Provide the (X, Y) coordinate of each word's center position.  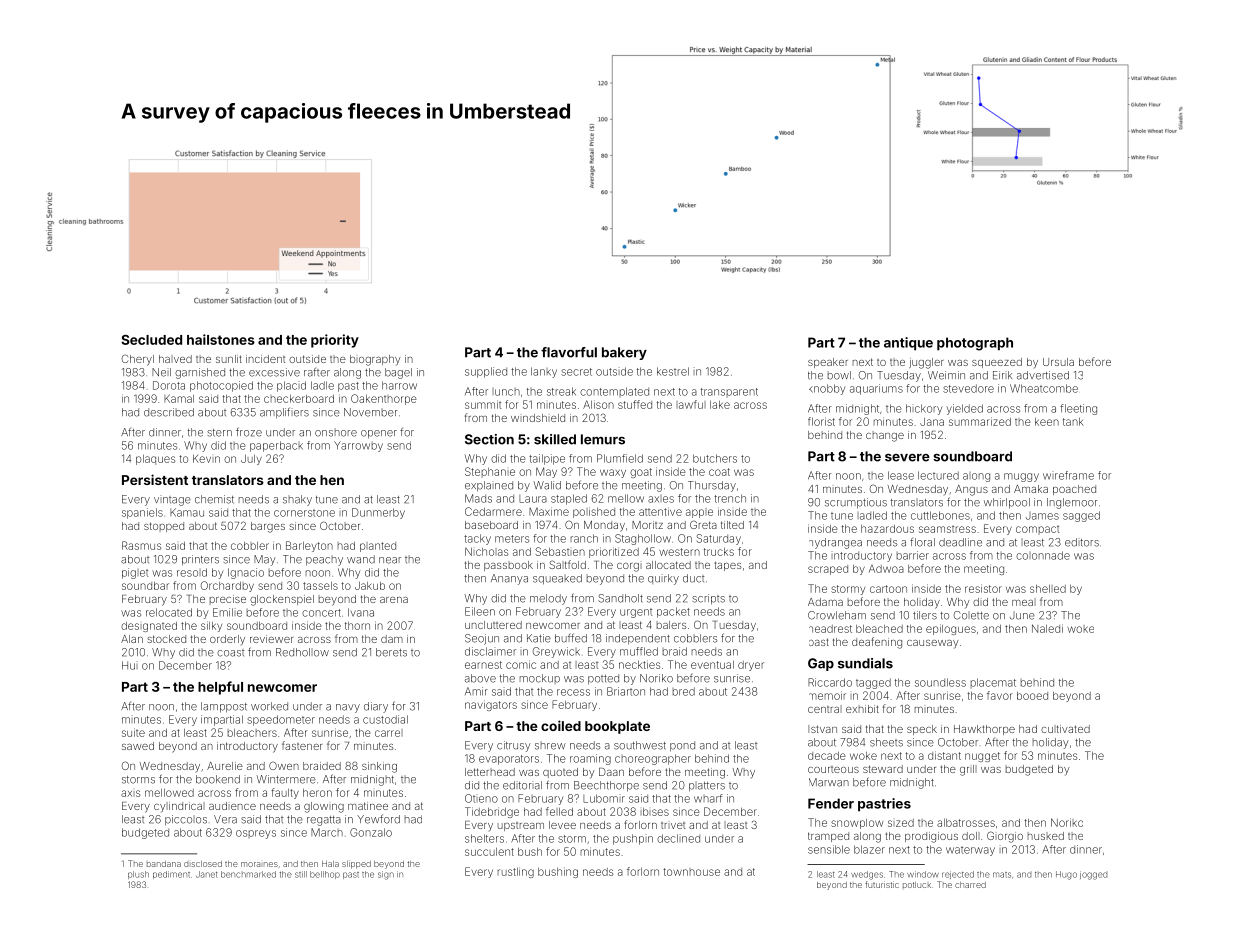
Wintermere (286, 779)
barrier (913, 555)
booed (1032, 696)
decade (827, 756)
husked (1046, 836)
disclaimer (490, 651)
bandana (164, 864)
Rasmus (141, 545)
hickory (924, 409)
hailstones (221, 339)
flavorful (569, 352)
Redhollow (302, 652)
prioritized (614, 552)
